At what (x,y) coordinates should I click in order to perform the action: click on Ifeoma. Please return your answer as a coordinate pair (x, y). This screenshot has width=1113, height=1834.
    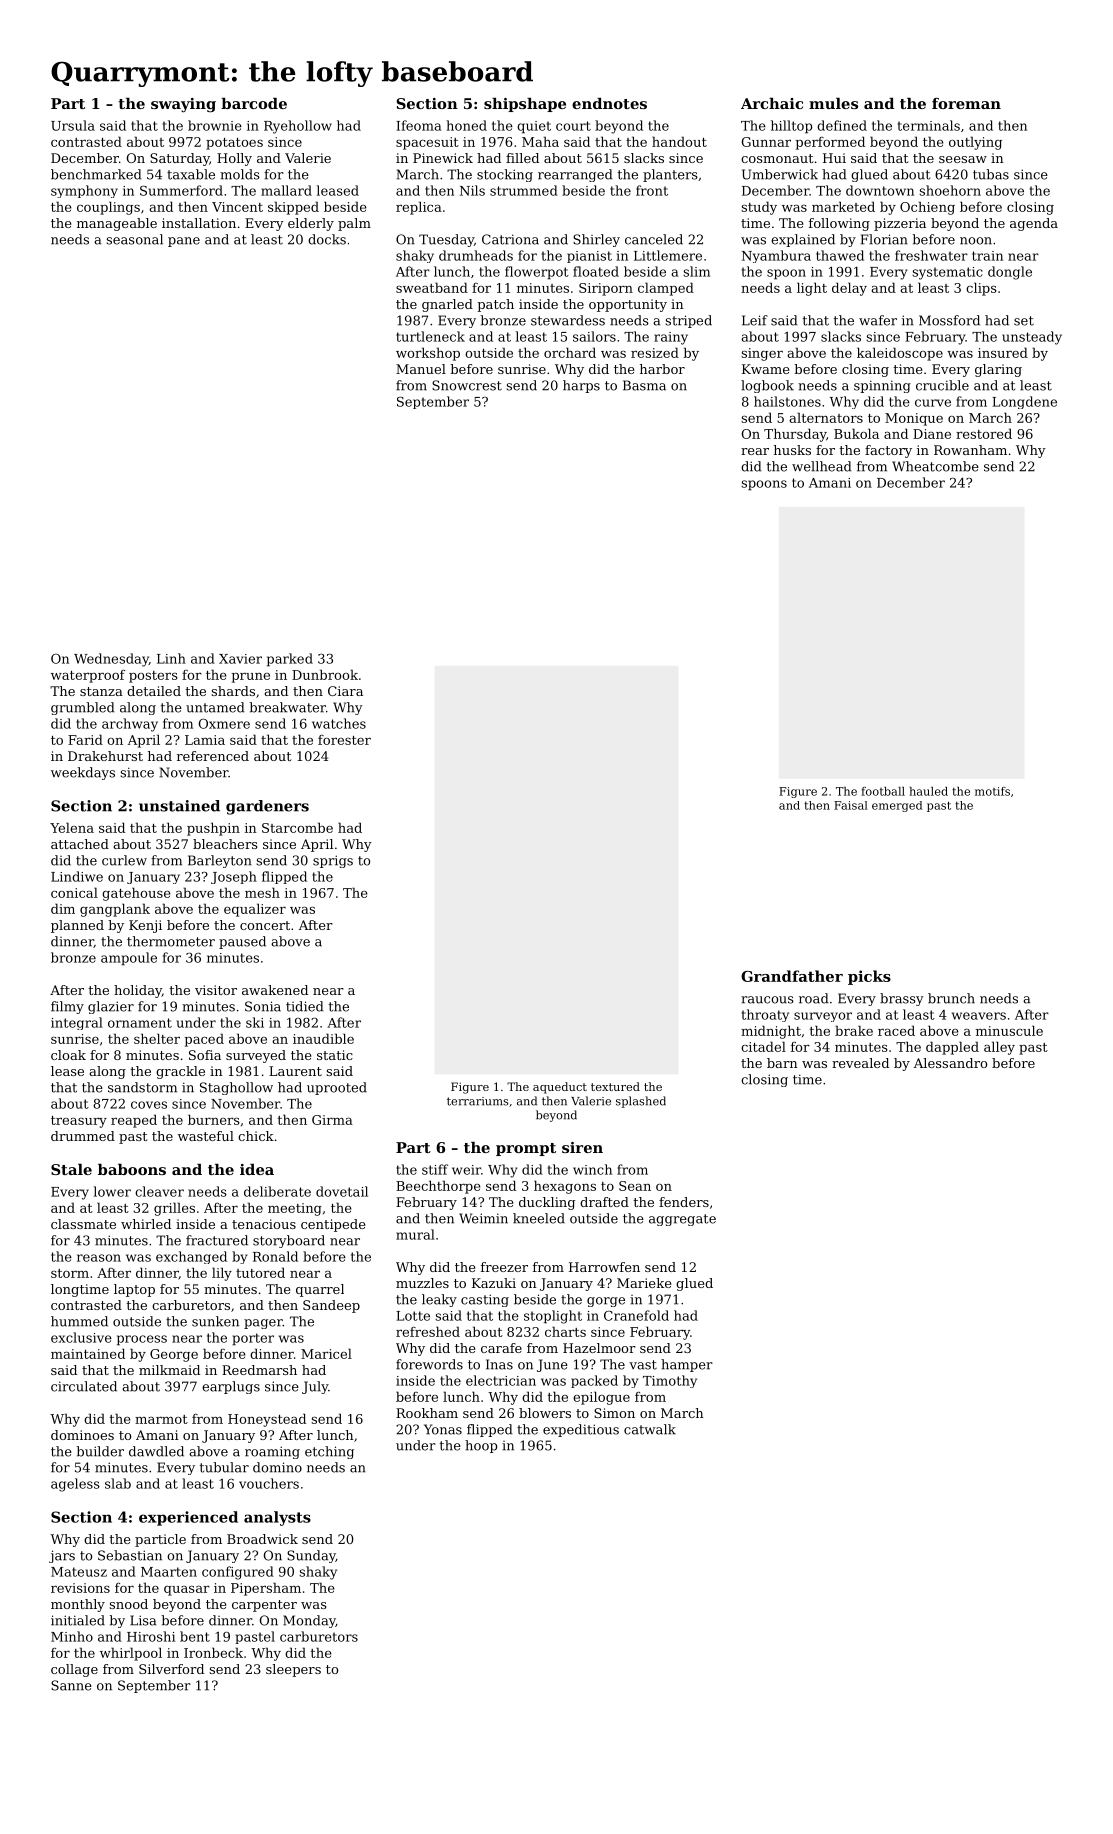
    Looking at the image, I should click on (418, 125).
